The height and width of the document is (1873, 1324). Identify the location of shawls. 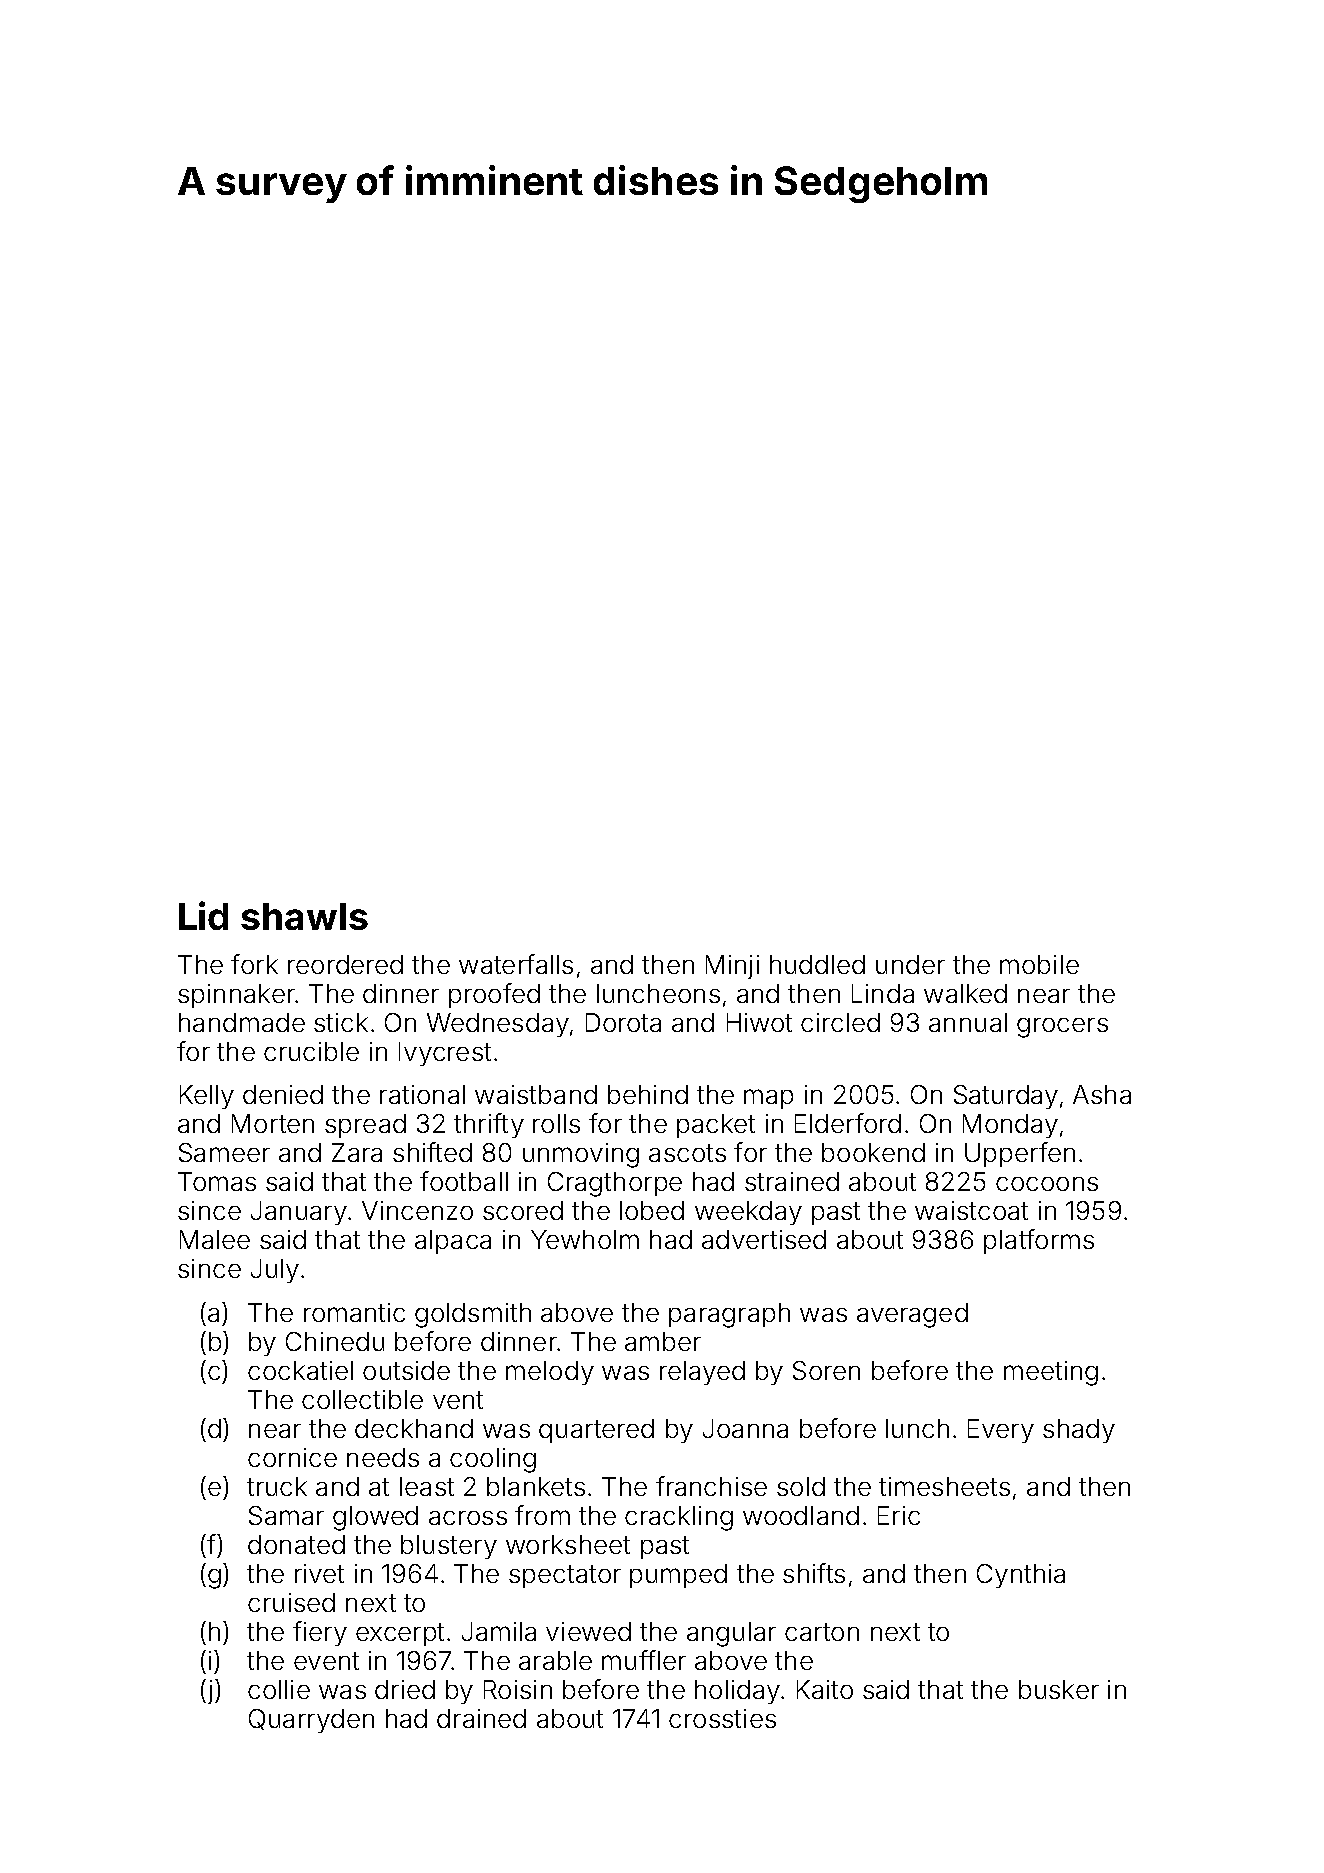
(304, 916).
